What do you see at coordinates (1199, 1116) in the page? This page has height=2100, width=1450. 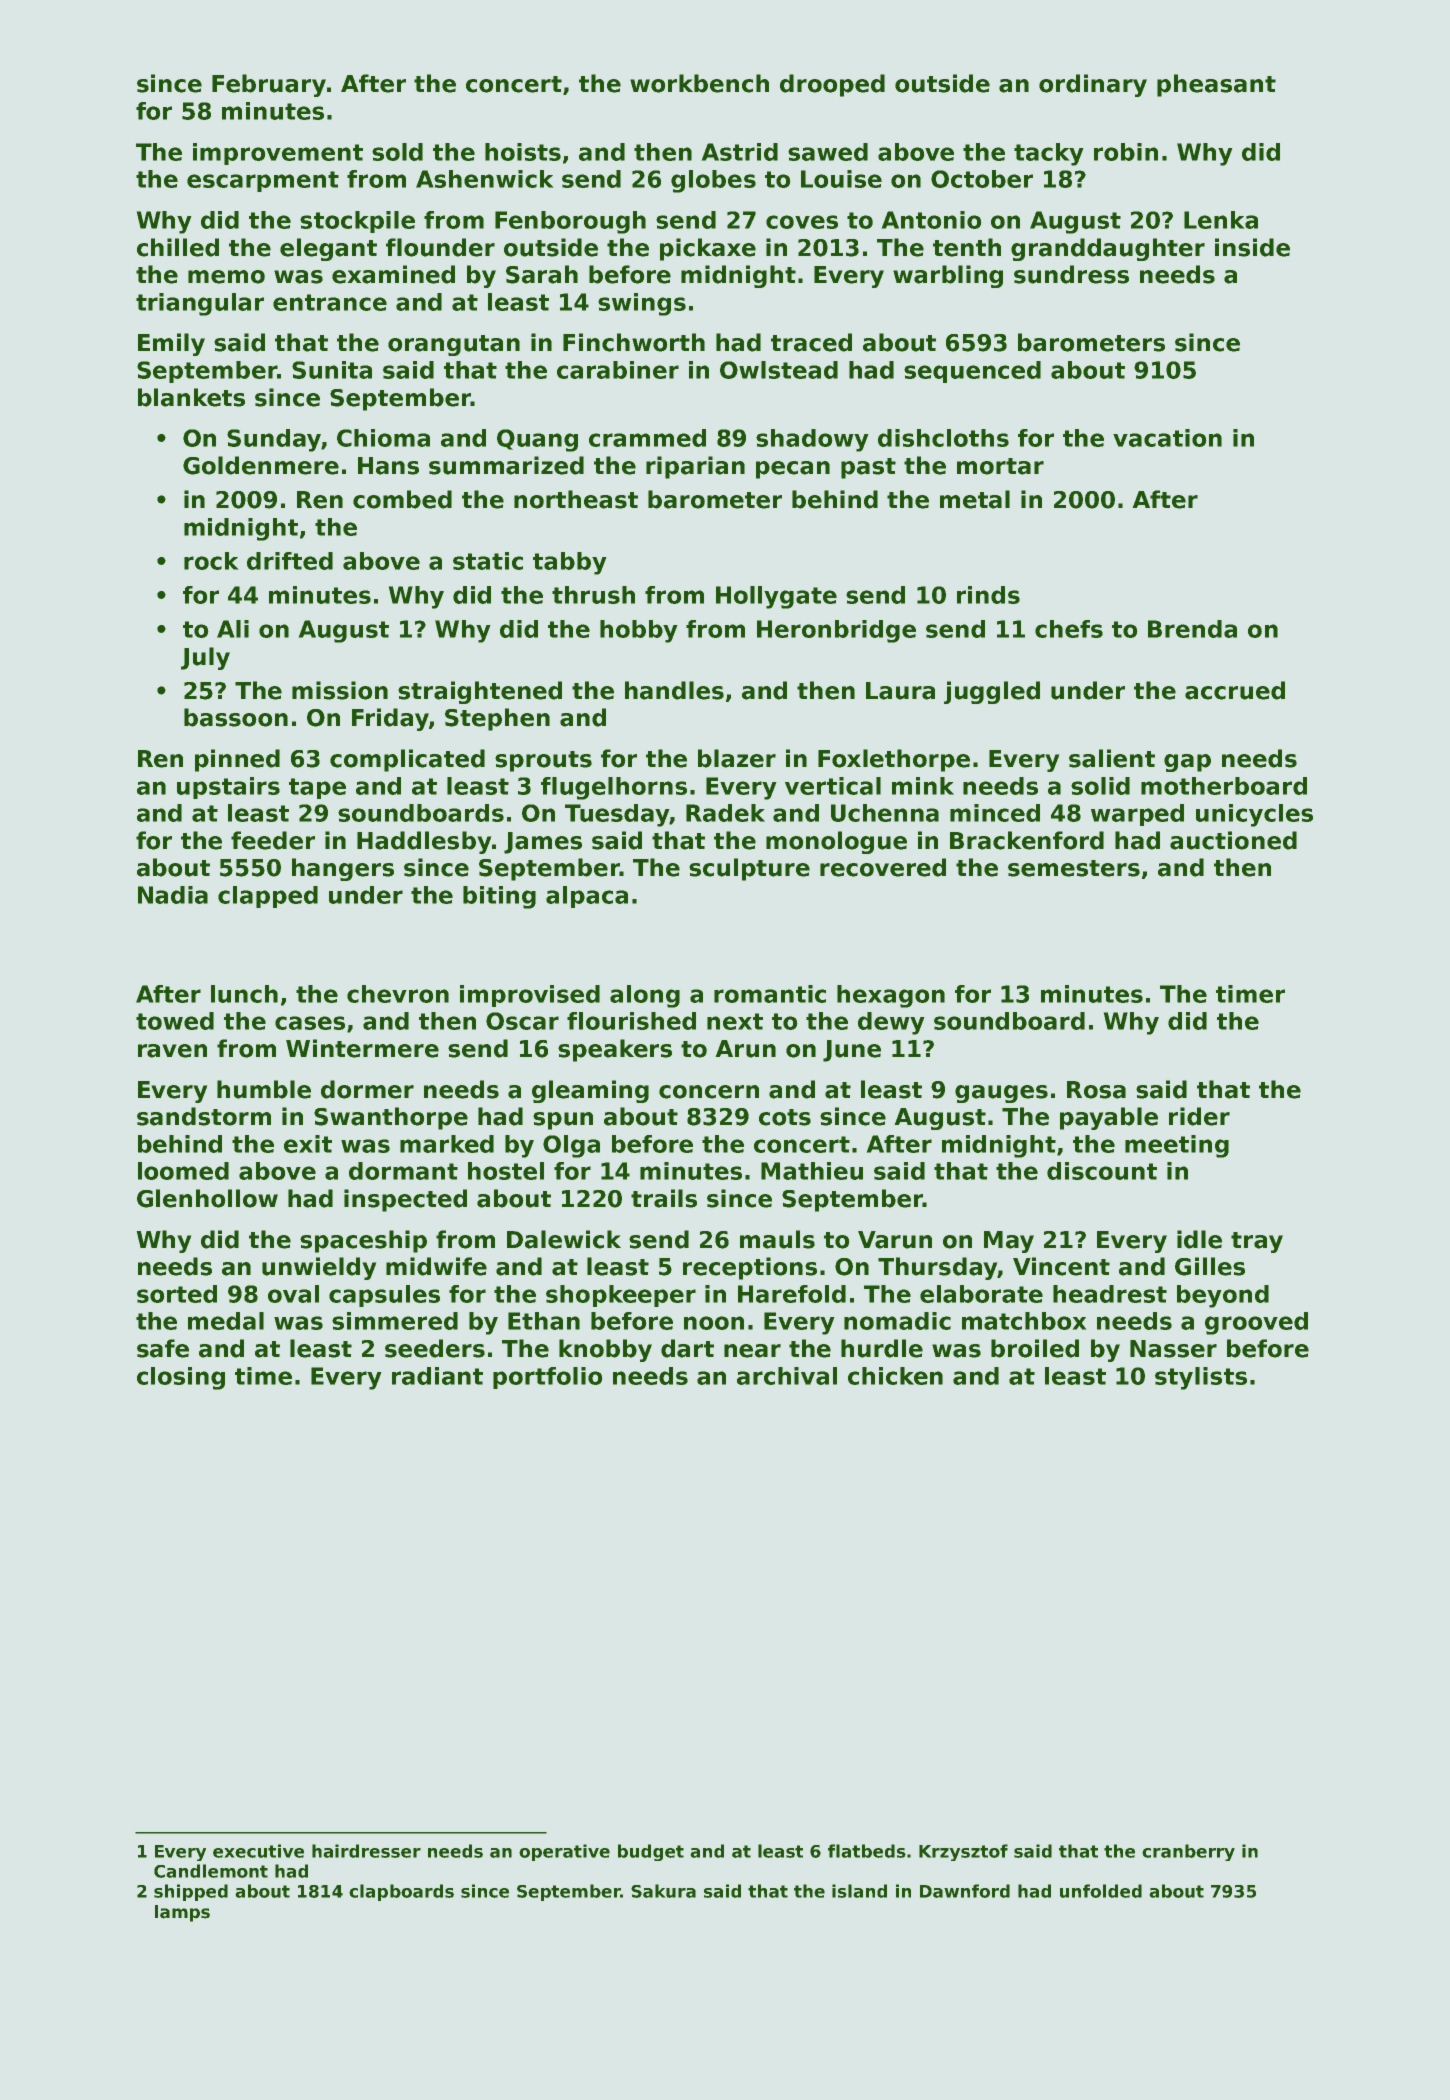 I see `rider` at bounding box center [1199, 1116].
